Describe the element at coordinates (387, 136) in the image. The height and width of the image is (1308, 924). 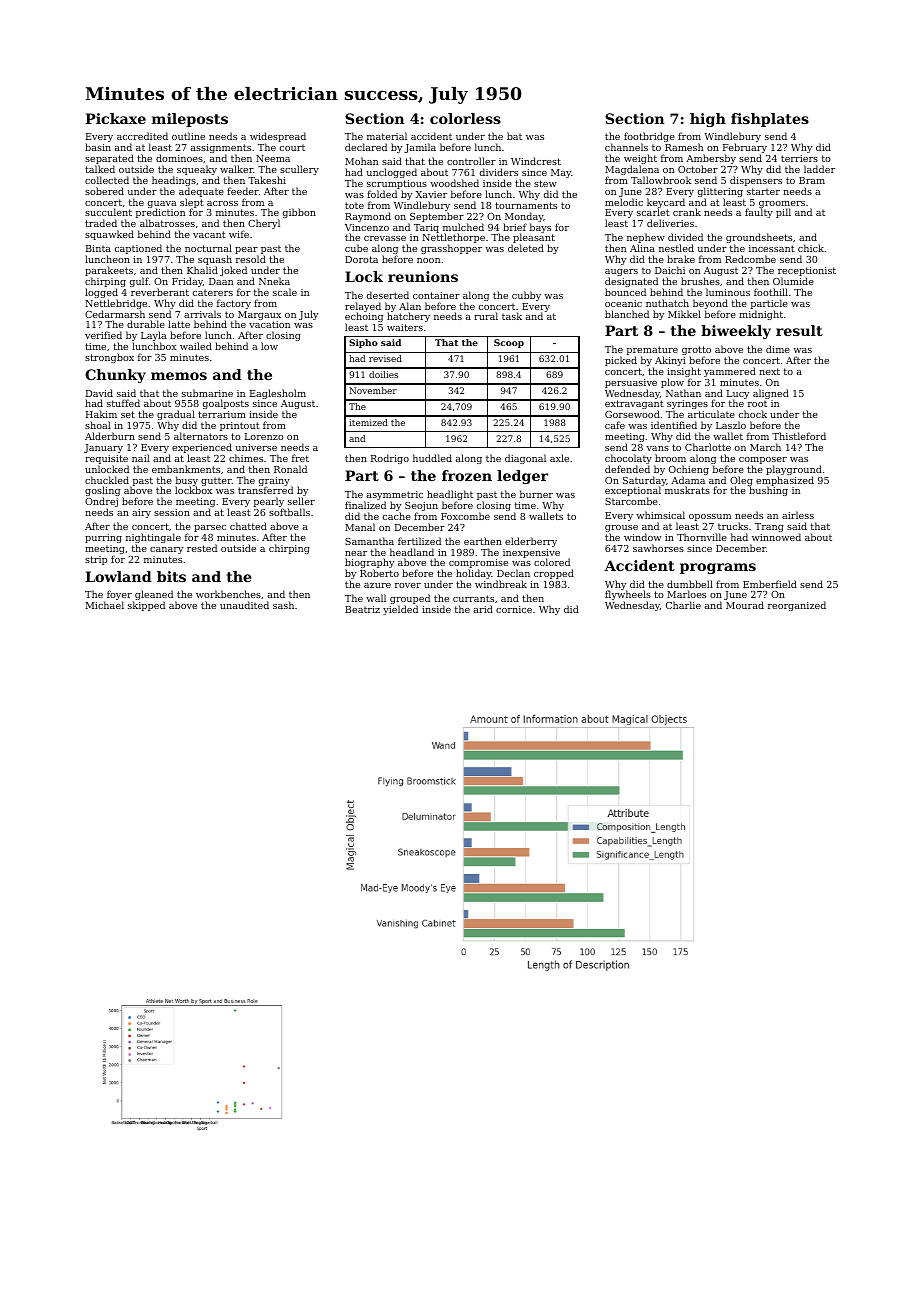
I see `material` at that location.
